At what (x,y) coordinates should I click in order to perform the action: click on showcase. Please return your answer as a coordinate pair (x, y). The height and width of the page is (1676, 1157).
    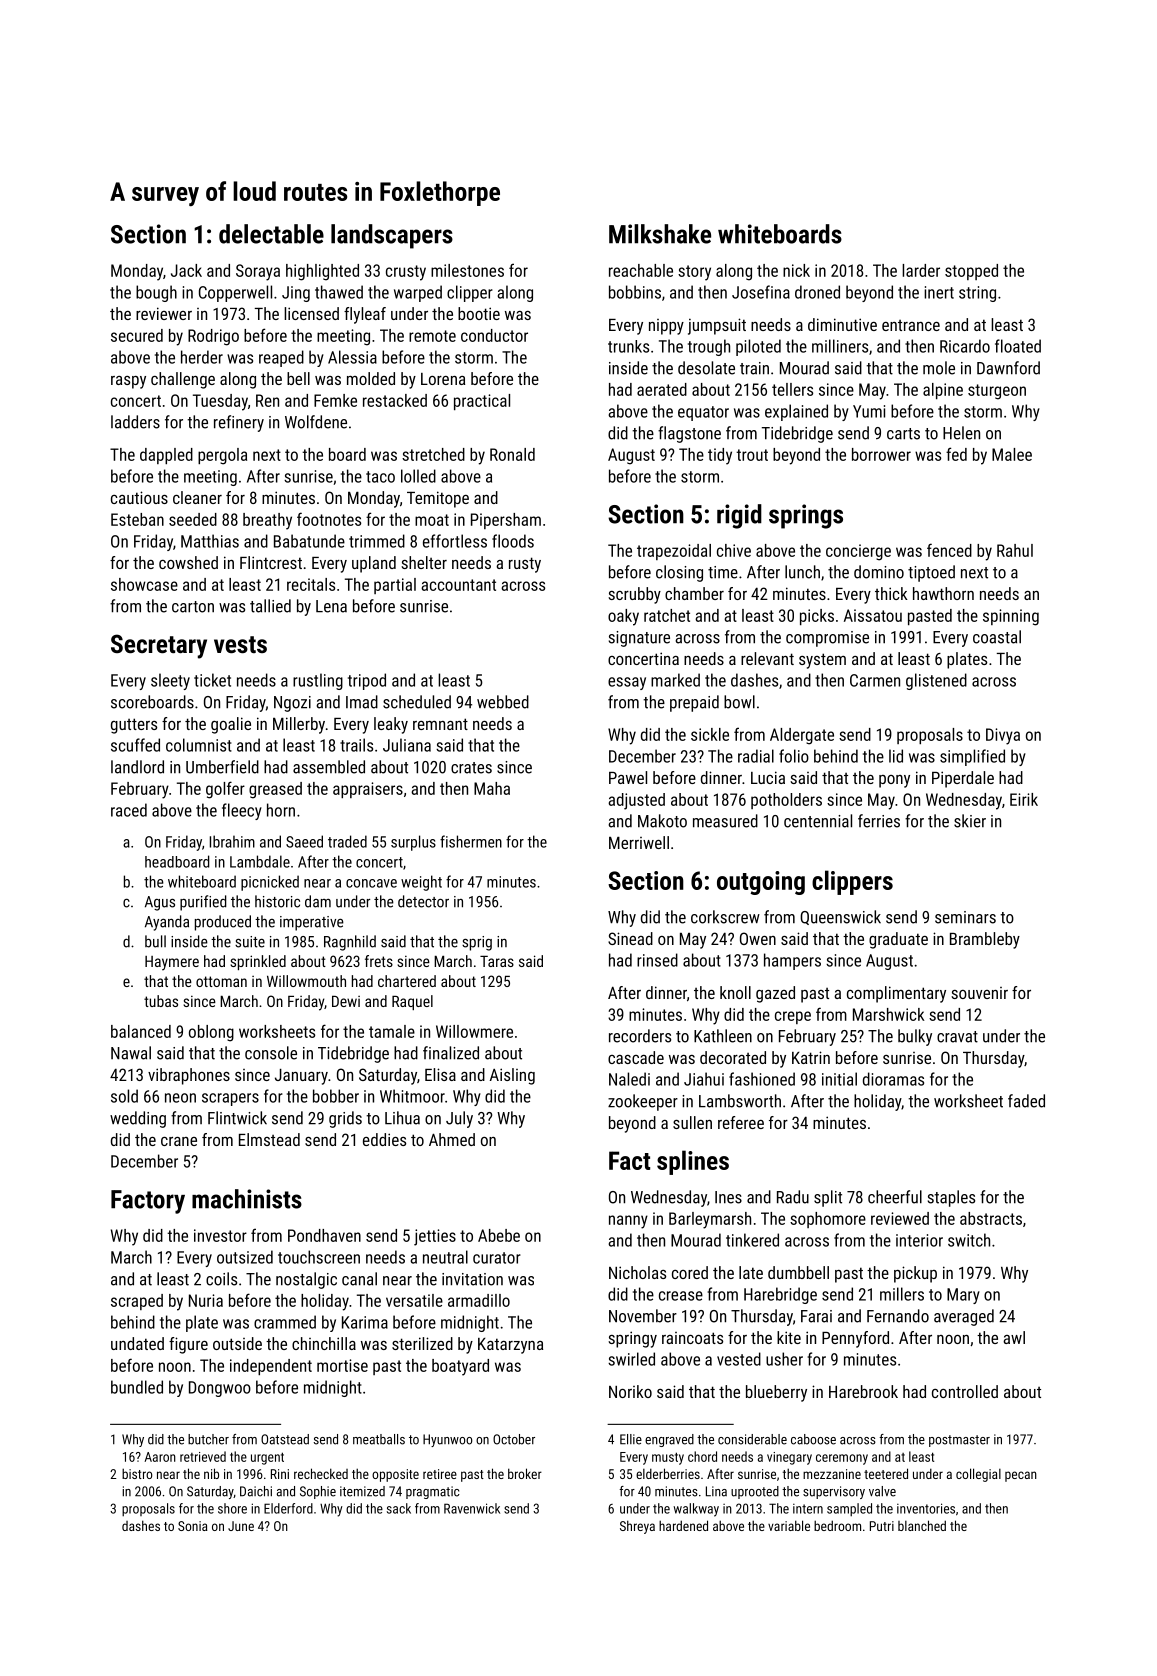
    Looking at the image, I should click on (144, 584).
